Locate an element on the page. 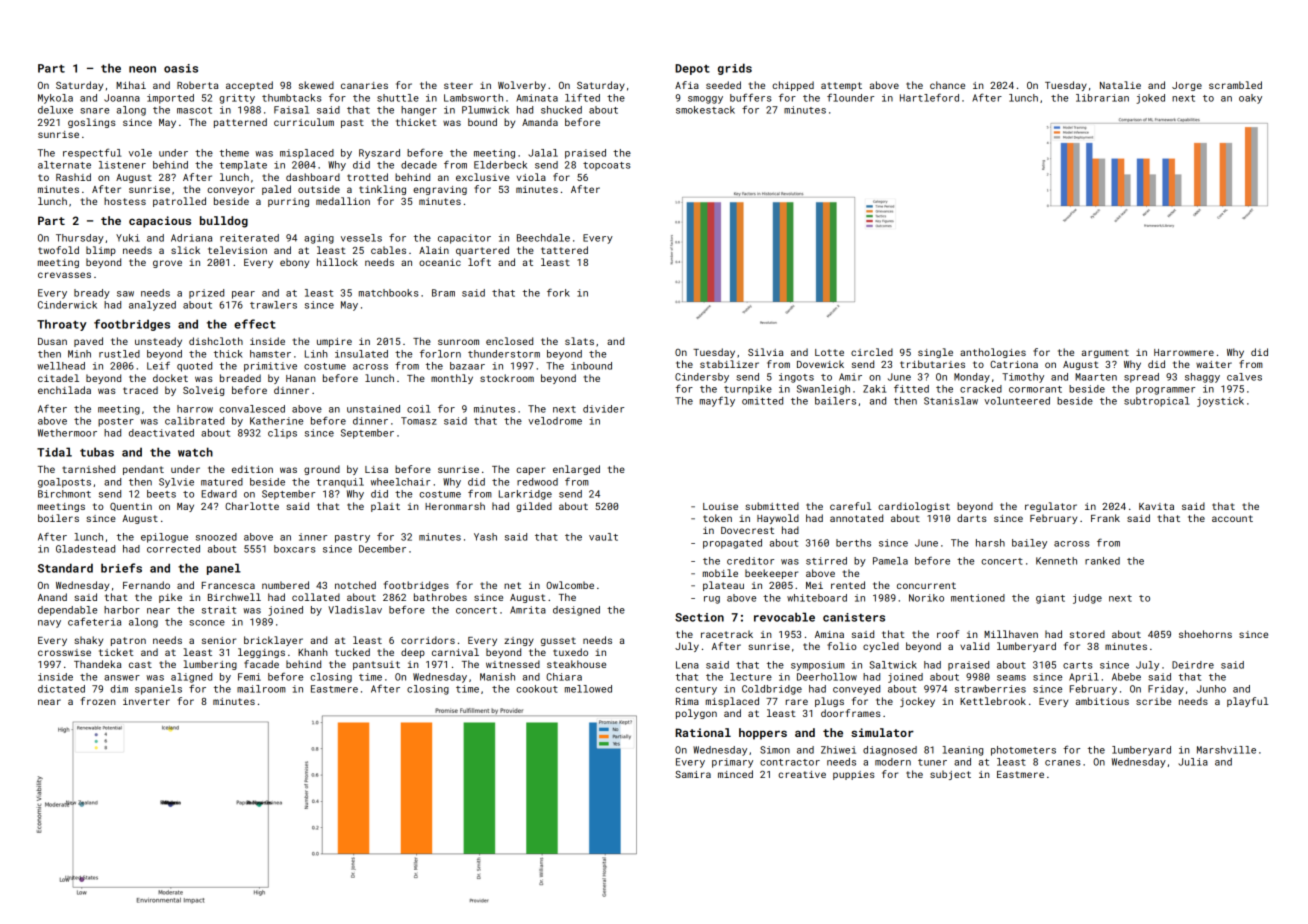  oasis is located at coordinates (181, 68).
